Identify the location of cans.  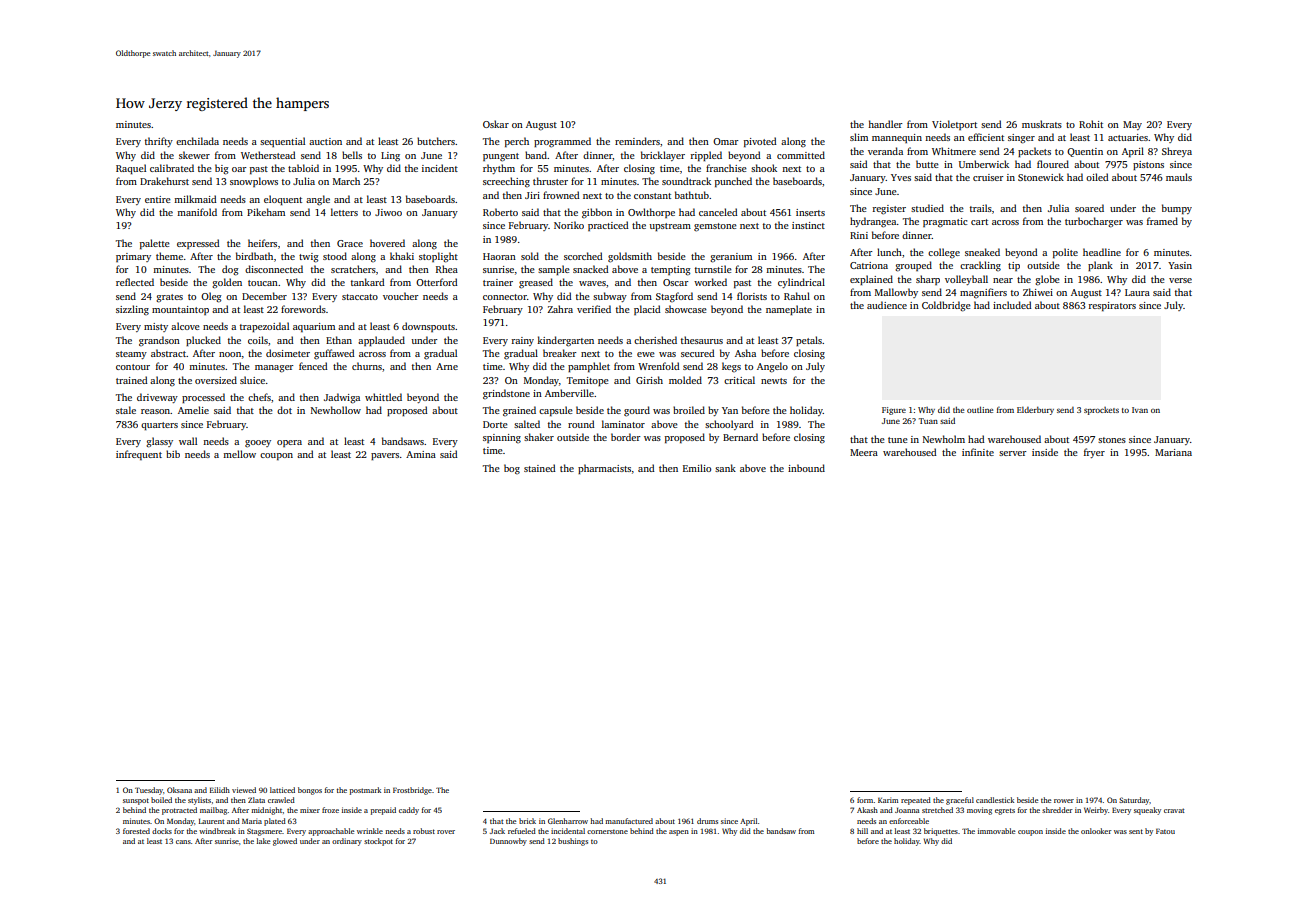
(183, 842).
